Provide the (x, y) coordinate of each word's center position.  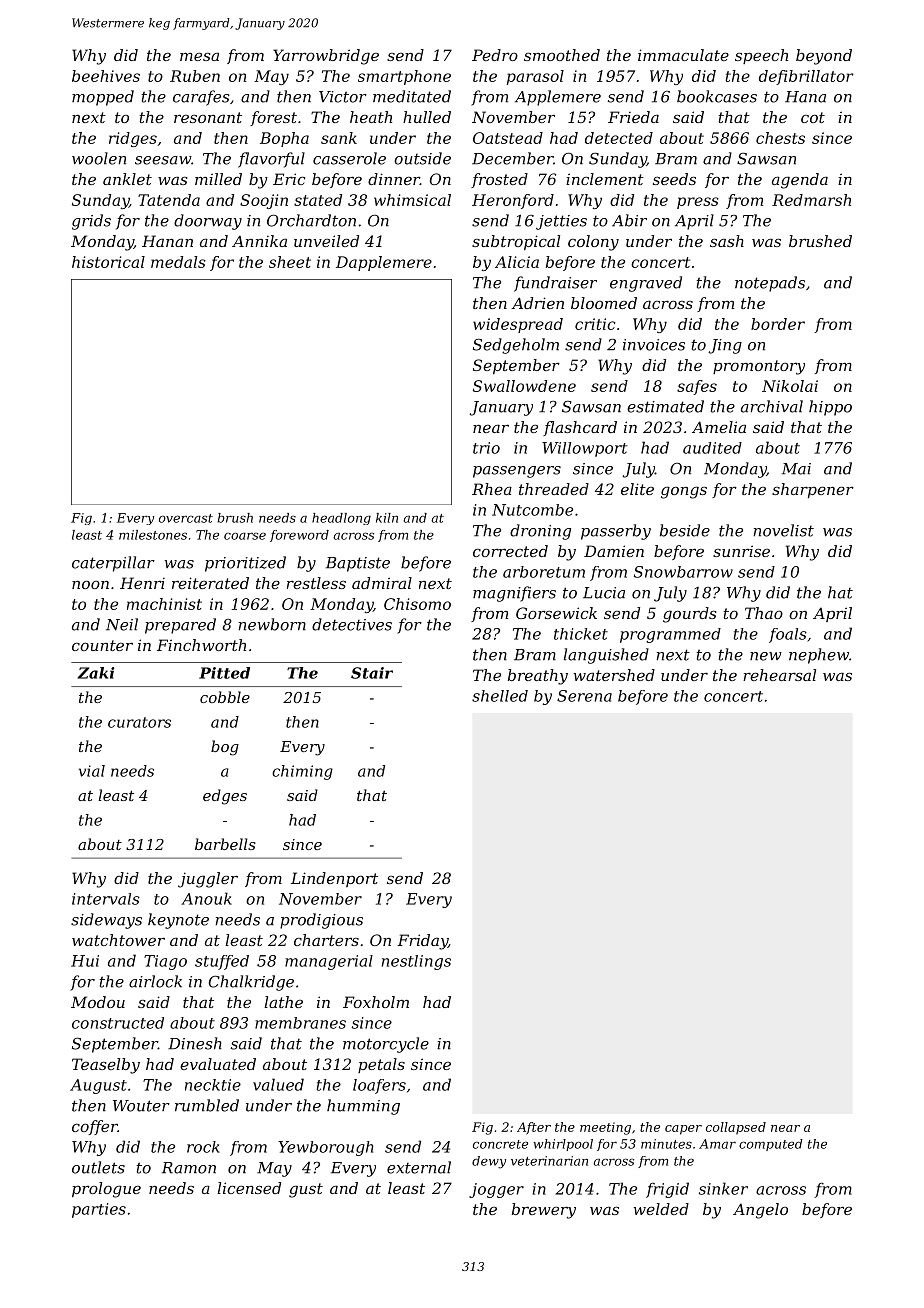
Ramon (189, 1168)
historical (108, 262)
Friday (422, 942)
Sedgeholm (516, 346)
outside (422, 158)
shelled (500, 696)
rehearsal (779, 675)
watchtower (118, 940)
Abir (629, 220)
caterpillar (113, 564)
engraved (646, 284)
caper (683, 1130)
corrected (510, 551)
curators (139, 722)
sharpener (813, 490)
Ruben (195, 76)
